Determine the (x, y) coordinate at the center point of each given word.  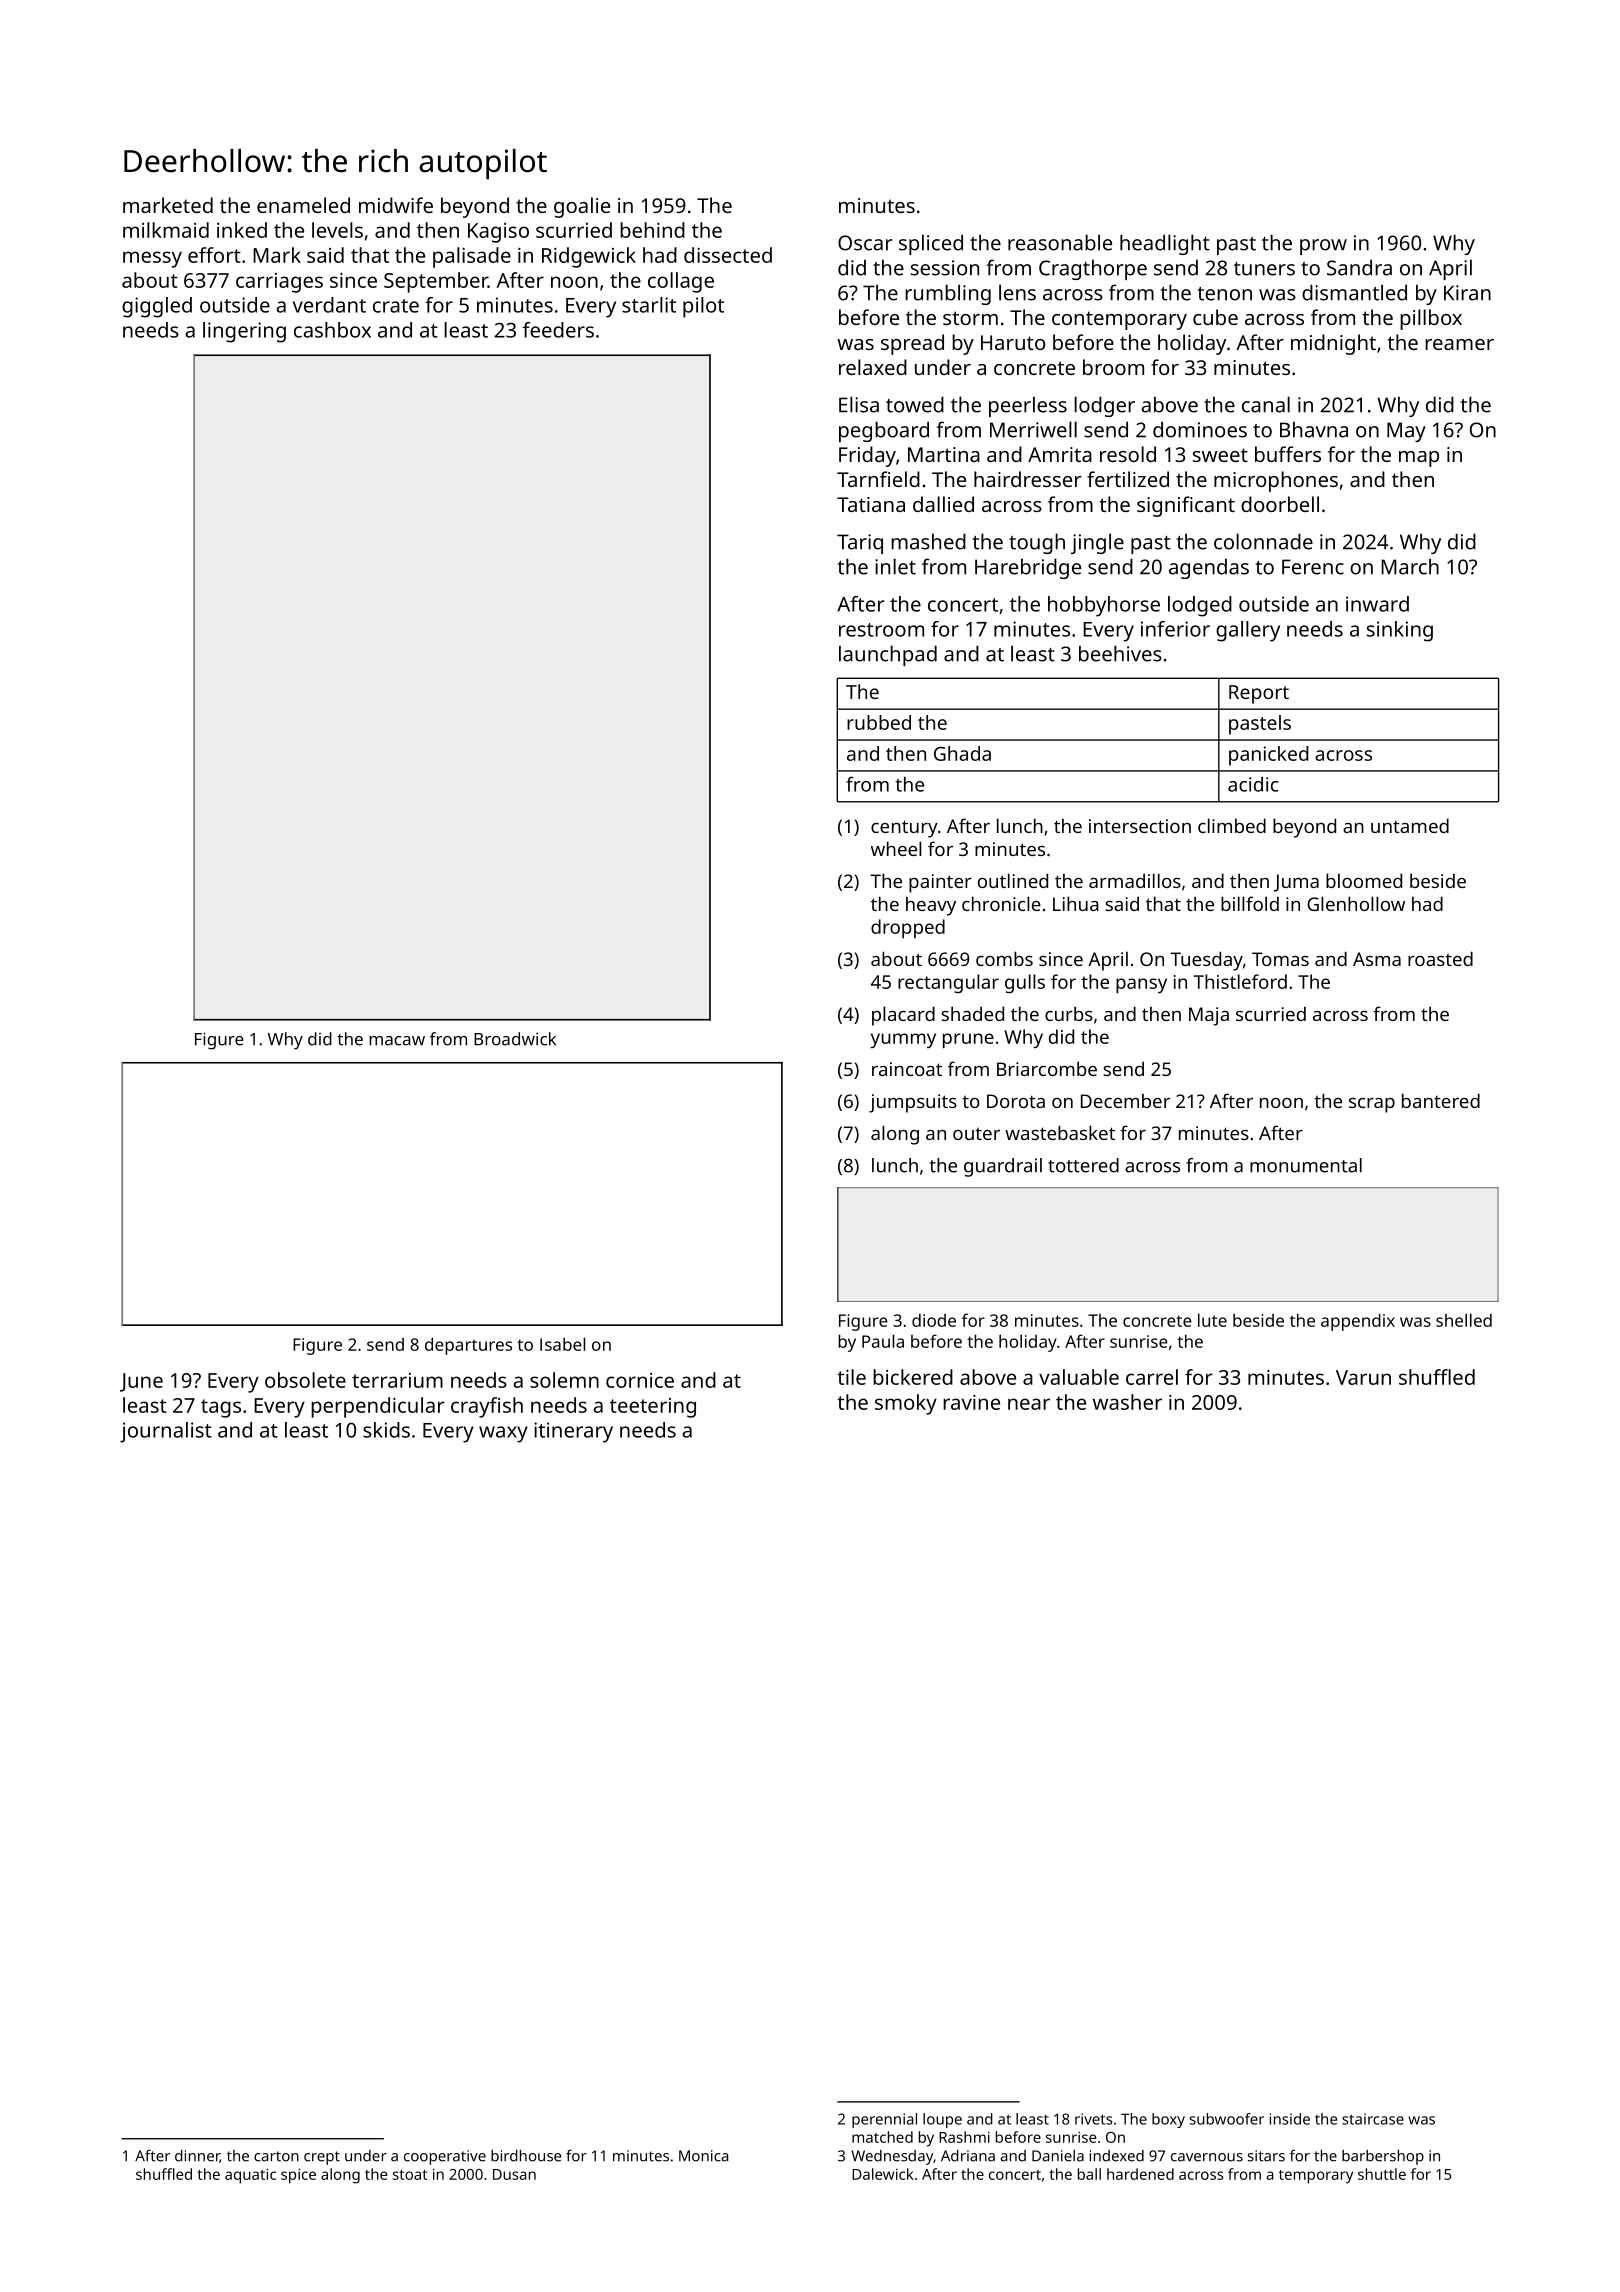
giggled (157, 307)
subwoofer (1227, 2119)
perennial (884, 2120)
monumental (1306, 1165)
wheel (896, 848)
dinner (197, 2156)
